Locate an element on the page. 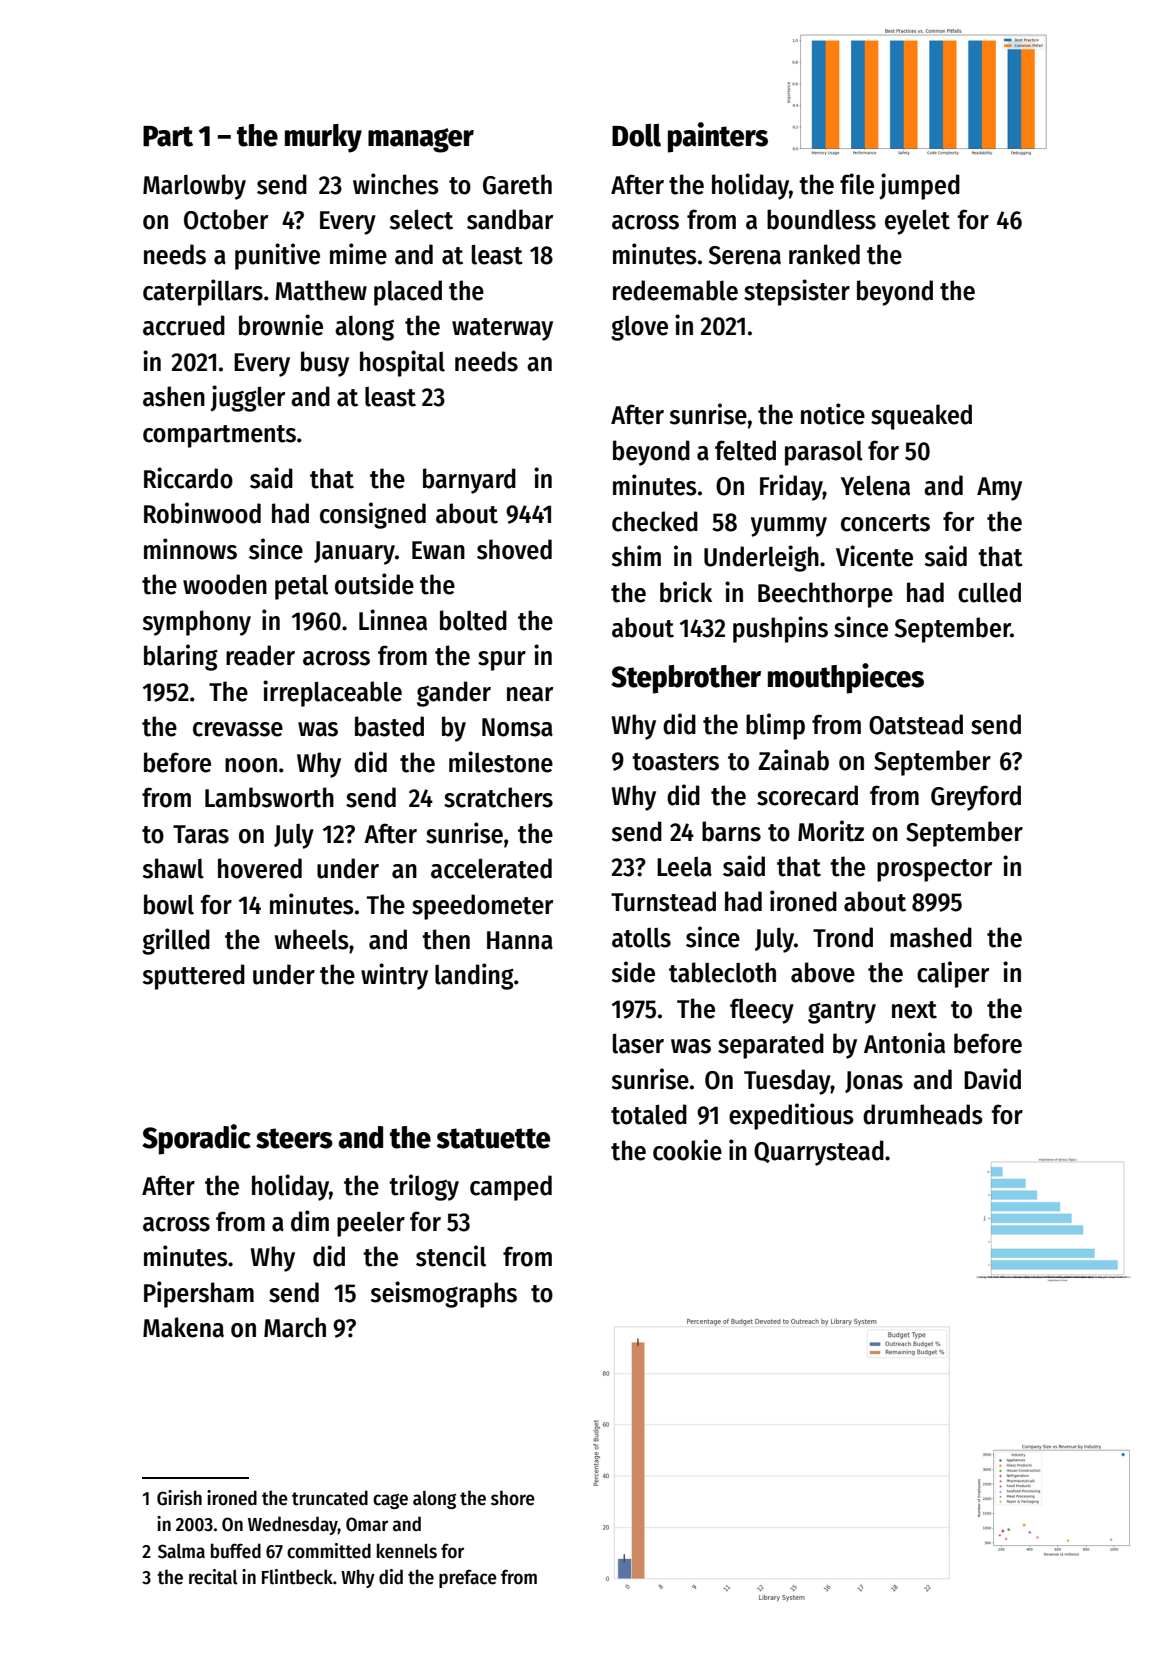 The height and width of the document is (1654, 1165). jumped is located at coordinates (919, 186).
